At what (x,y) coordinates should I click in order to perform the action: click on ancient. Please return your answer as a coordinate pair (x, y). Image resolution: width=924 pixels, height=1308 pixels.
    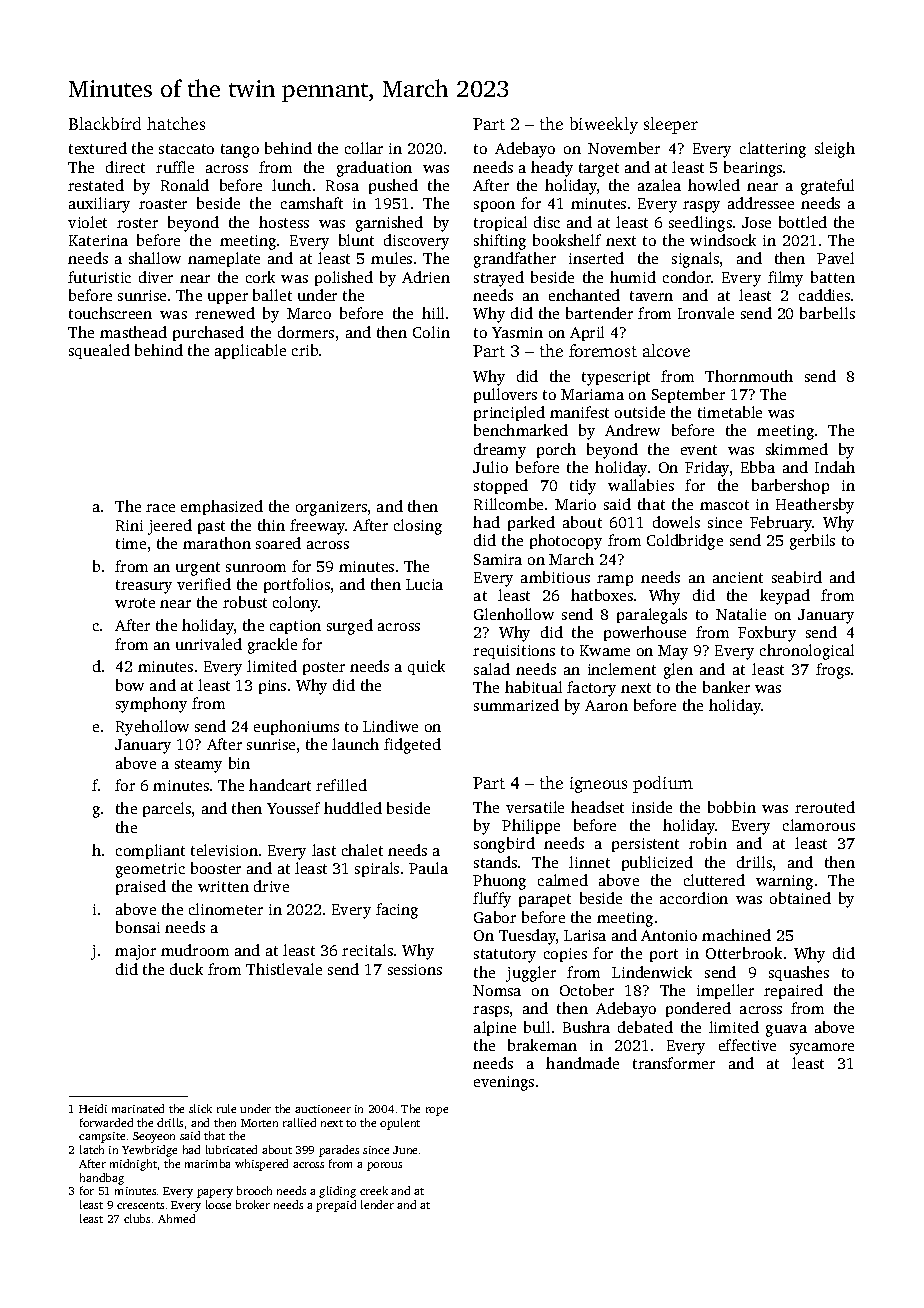
    Looking at the image, I should click on (738, 577).
